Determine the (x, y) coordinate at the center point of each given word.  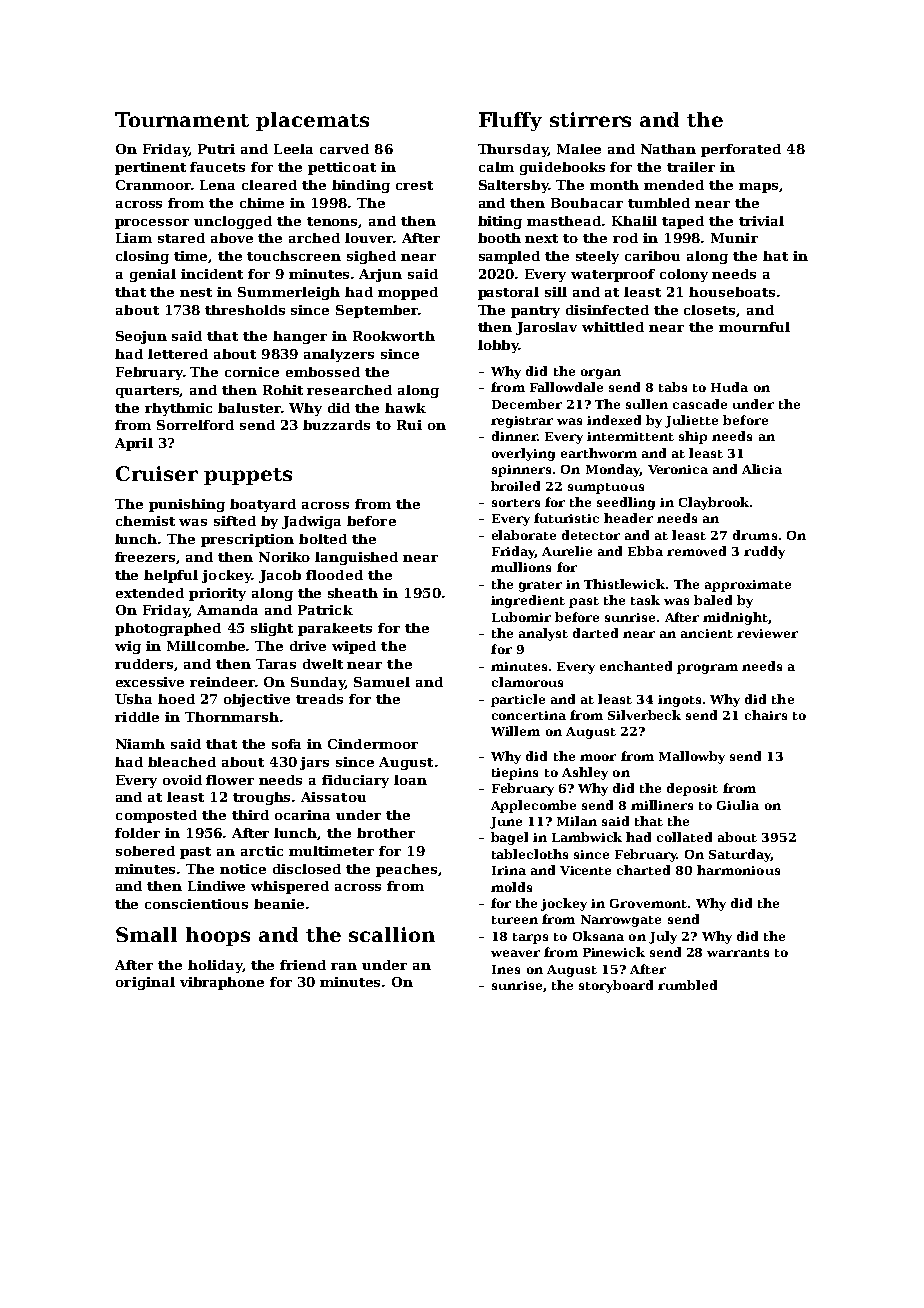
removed (696, 551)
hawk (405, 408)
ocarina (302, 815)
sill (556, 292)
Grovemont (648, 903)
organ (601, 374)
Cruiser (157, 473)
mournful (754, 327)
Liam (134, 238)
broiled (515, 486)
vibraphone (222, 983)
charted (643, 870)
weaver (515, 953)
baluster (249, 408)
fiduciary (355, 781)
